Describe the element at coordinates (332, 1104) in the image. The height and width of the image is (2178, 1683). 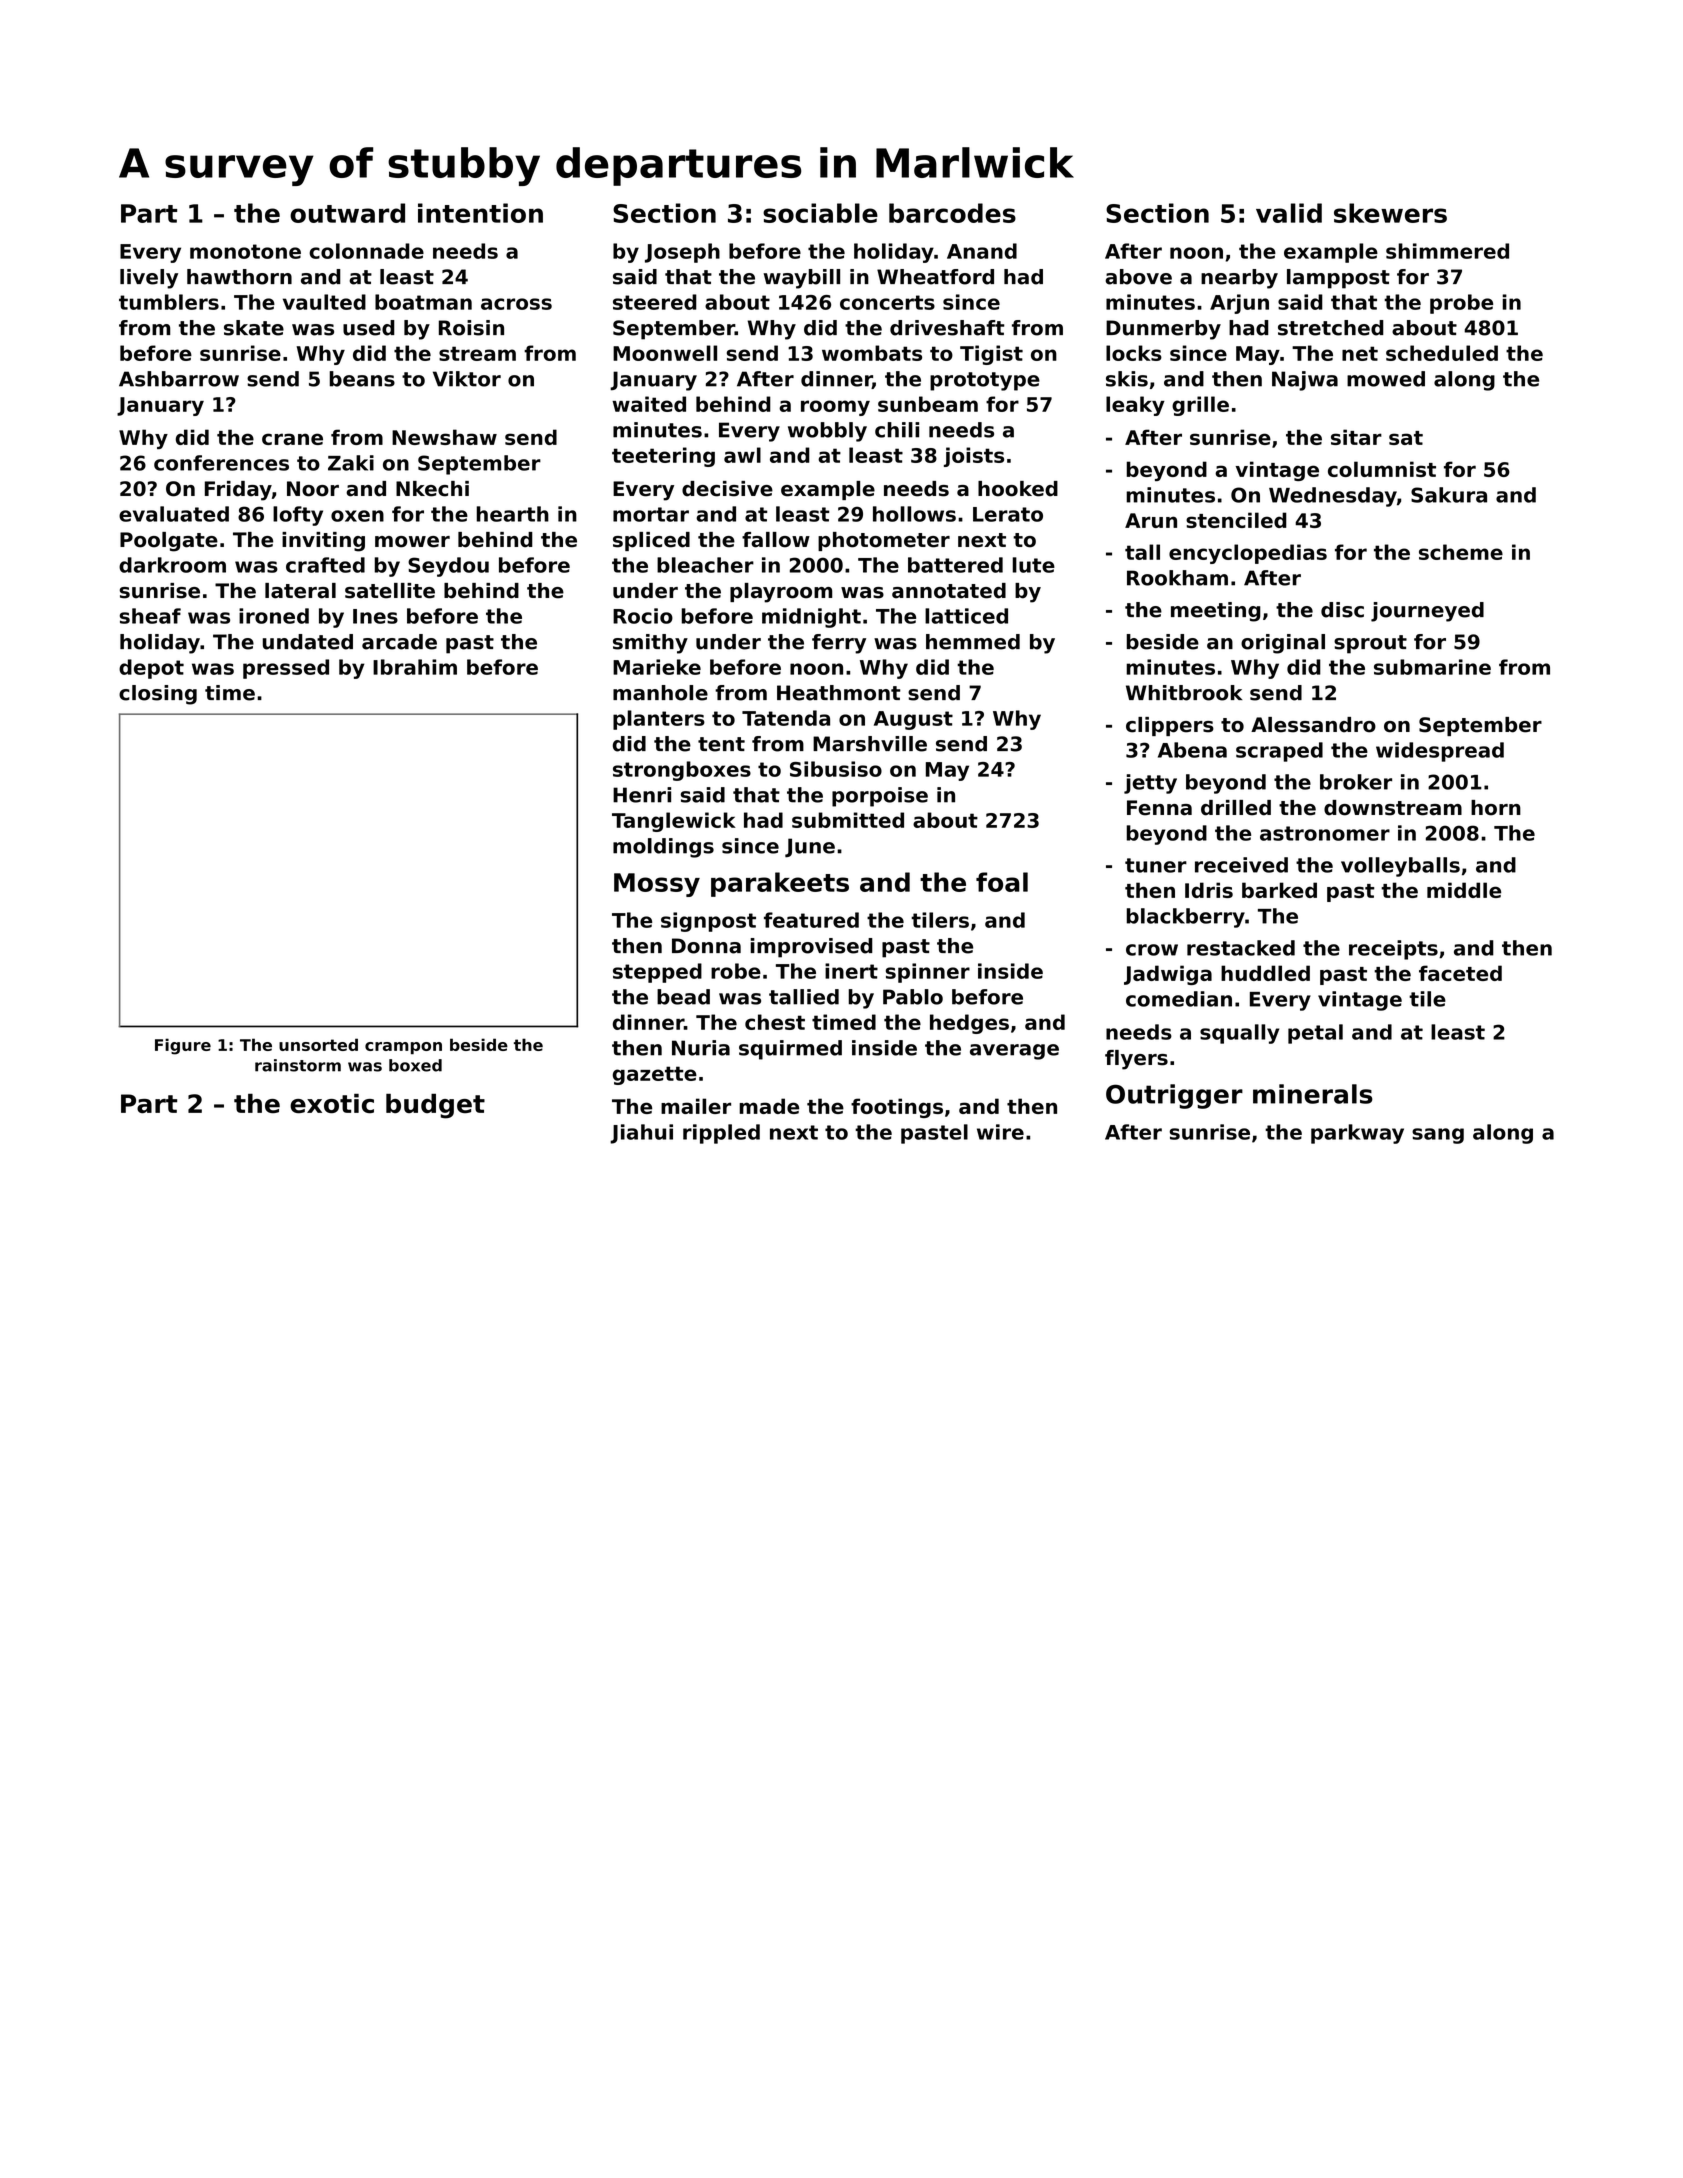
I see `exotic` at that location.
